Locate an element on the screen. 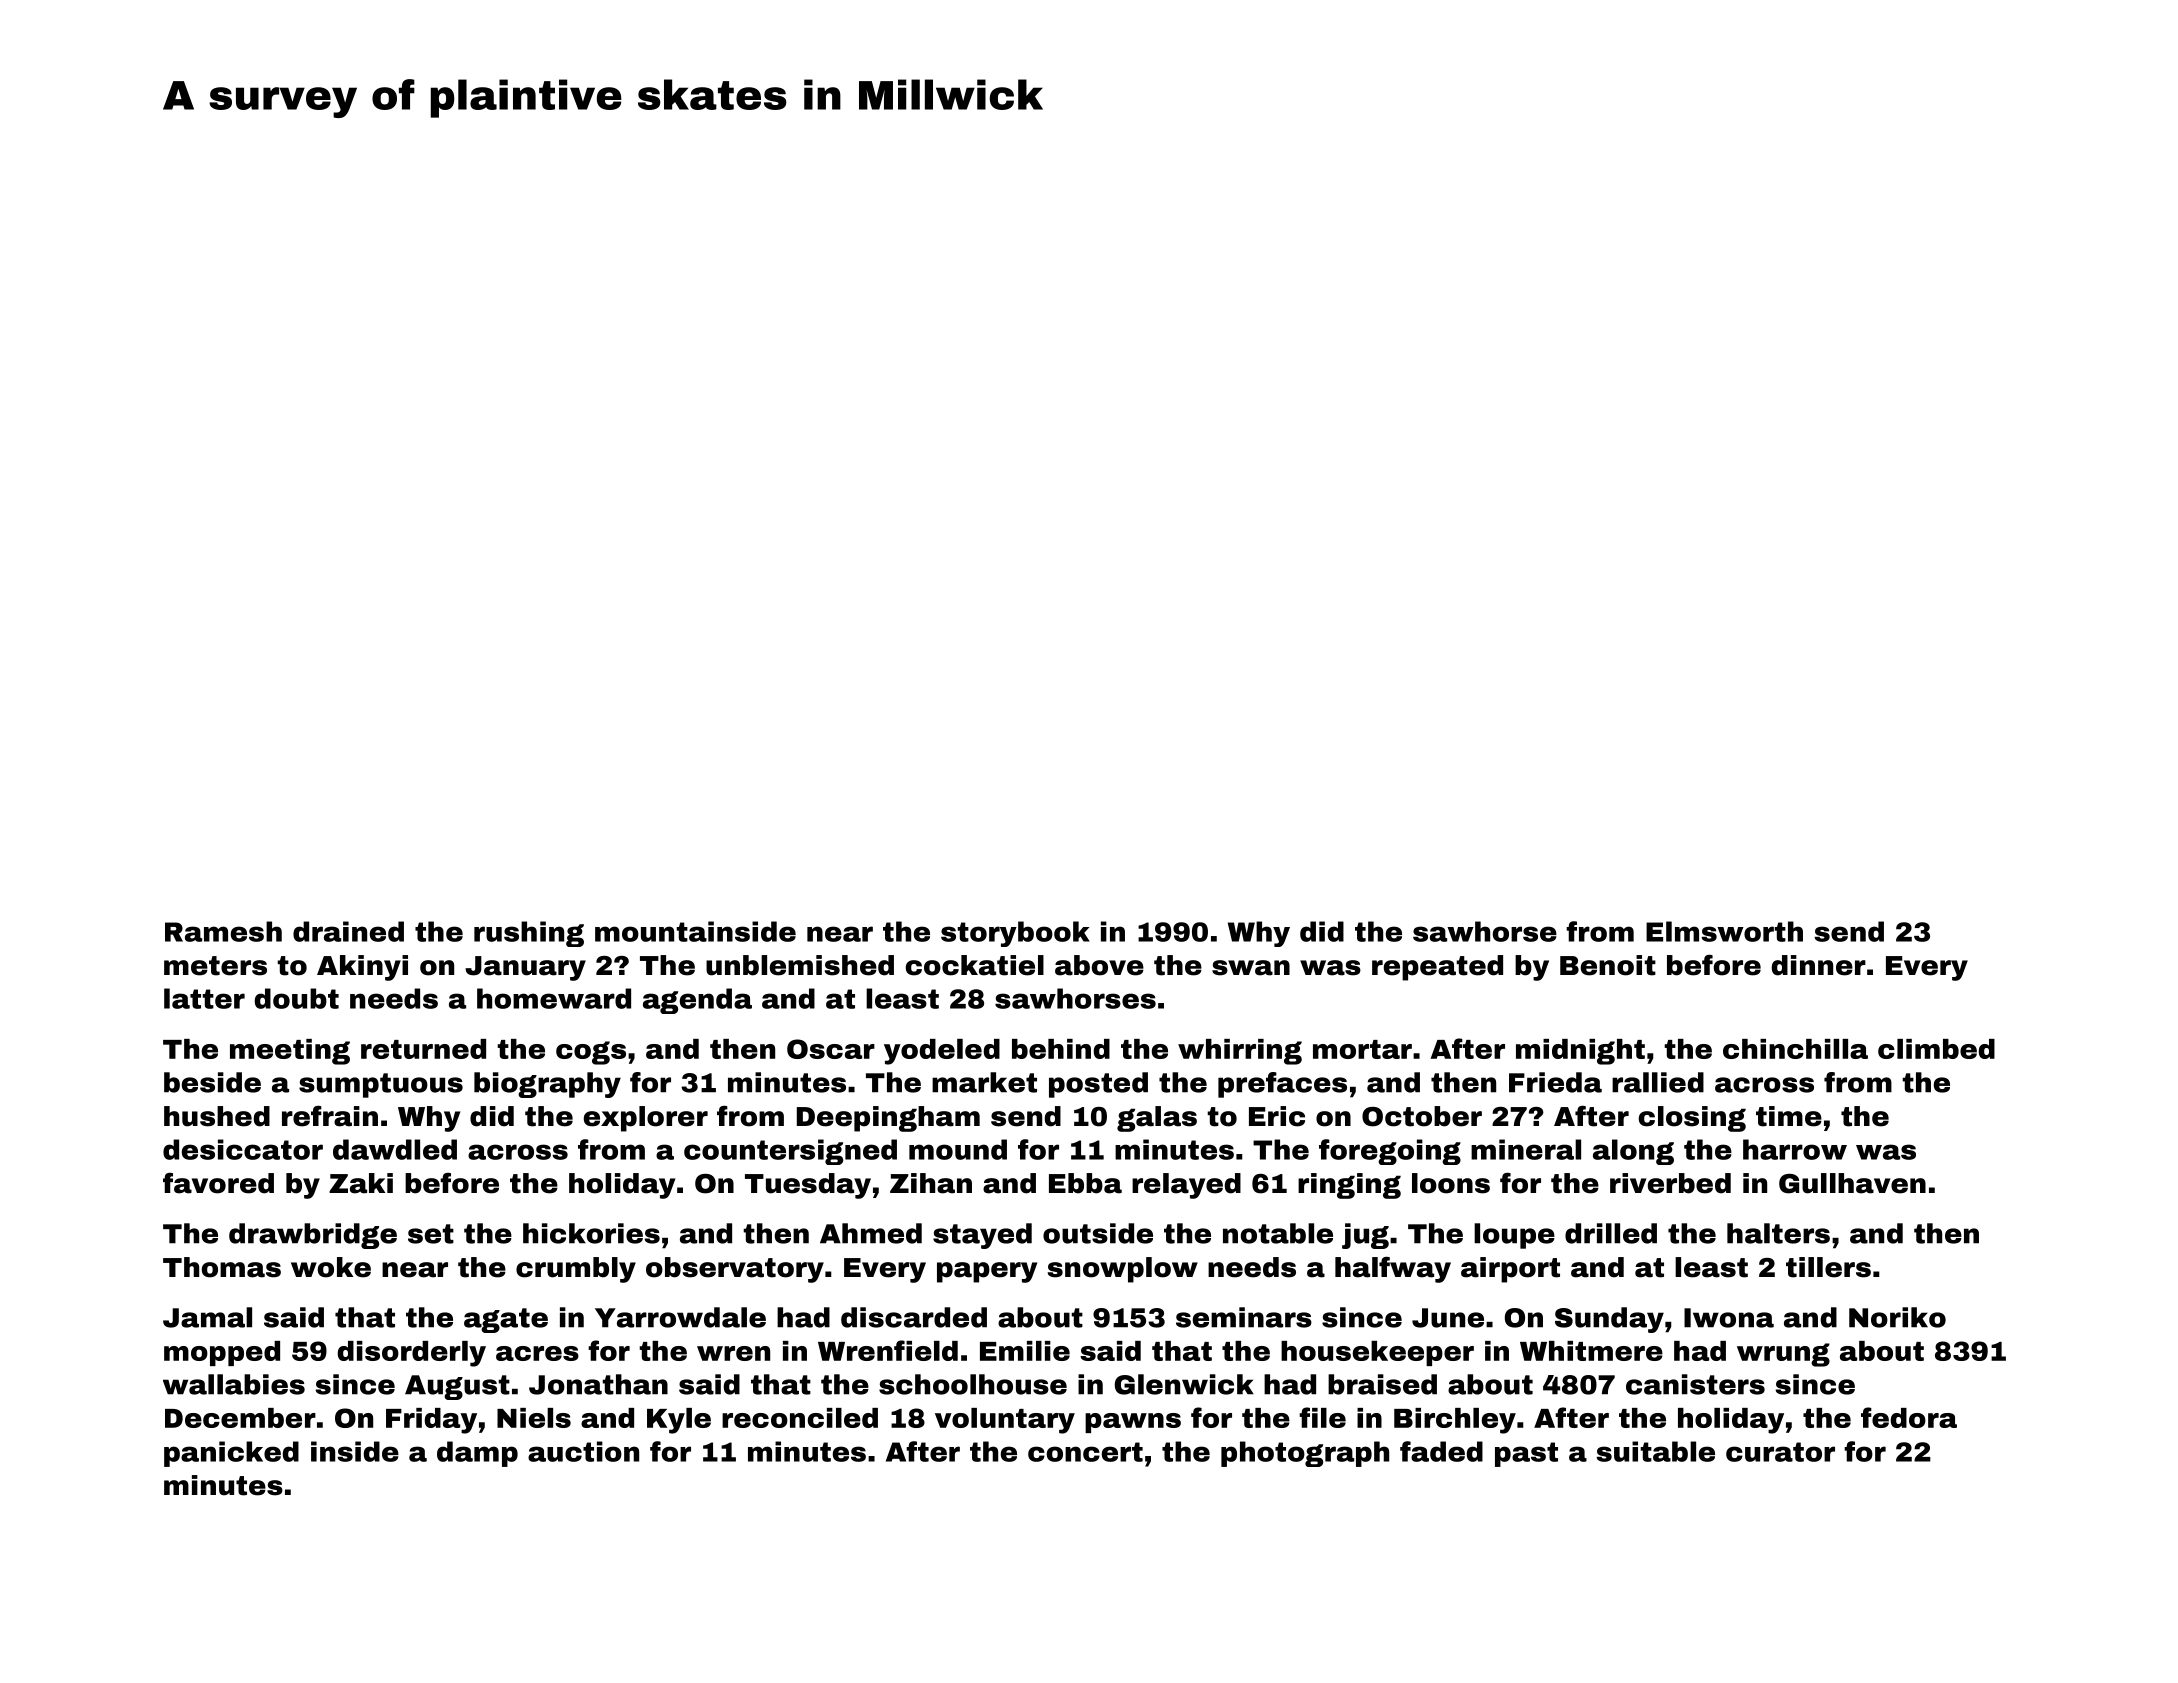  Elmsworth is located at coordinates (1724, 931).
